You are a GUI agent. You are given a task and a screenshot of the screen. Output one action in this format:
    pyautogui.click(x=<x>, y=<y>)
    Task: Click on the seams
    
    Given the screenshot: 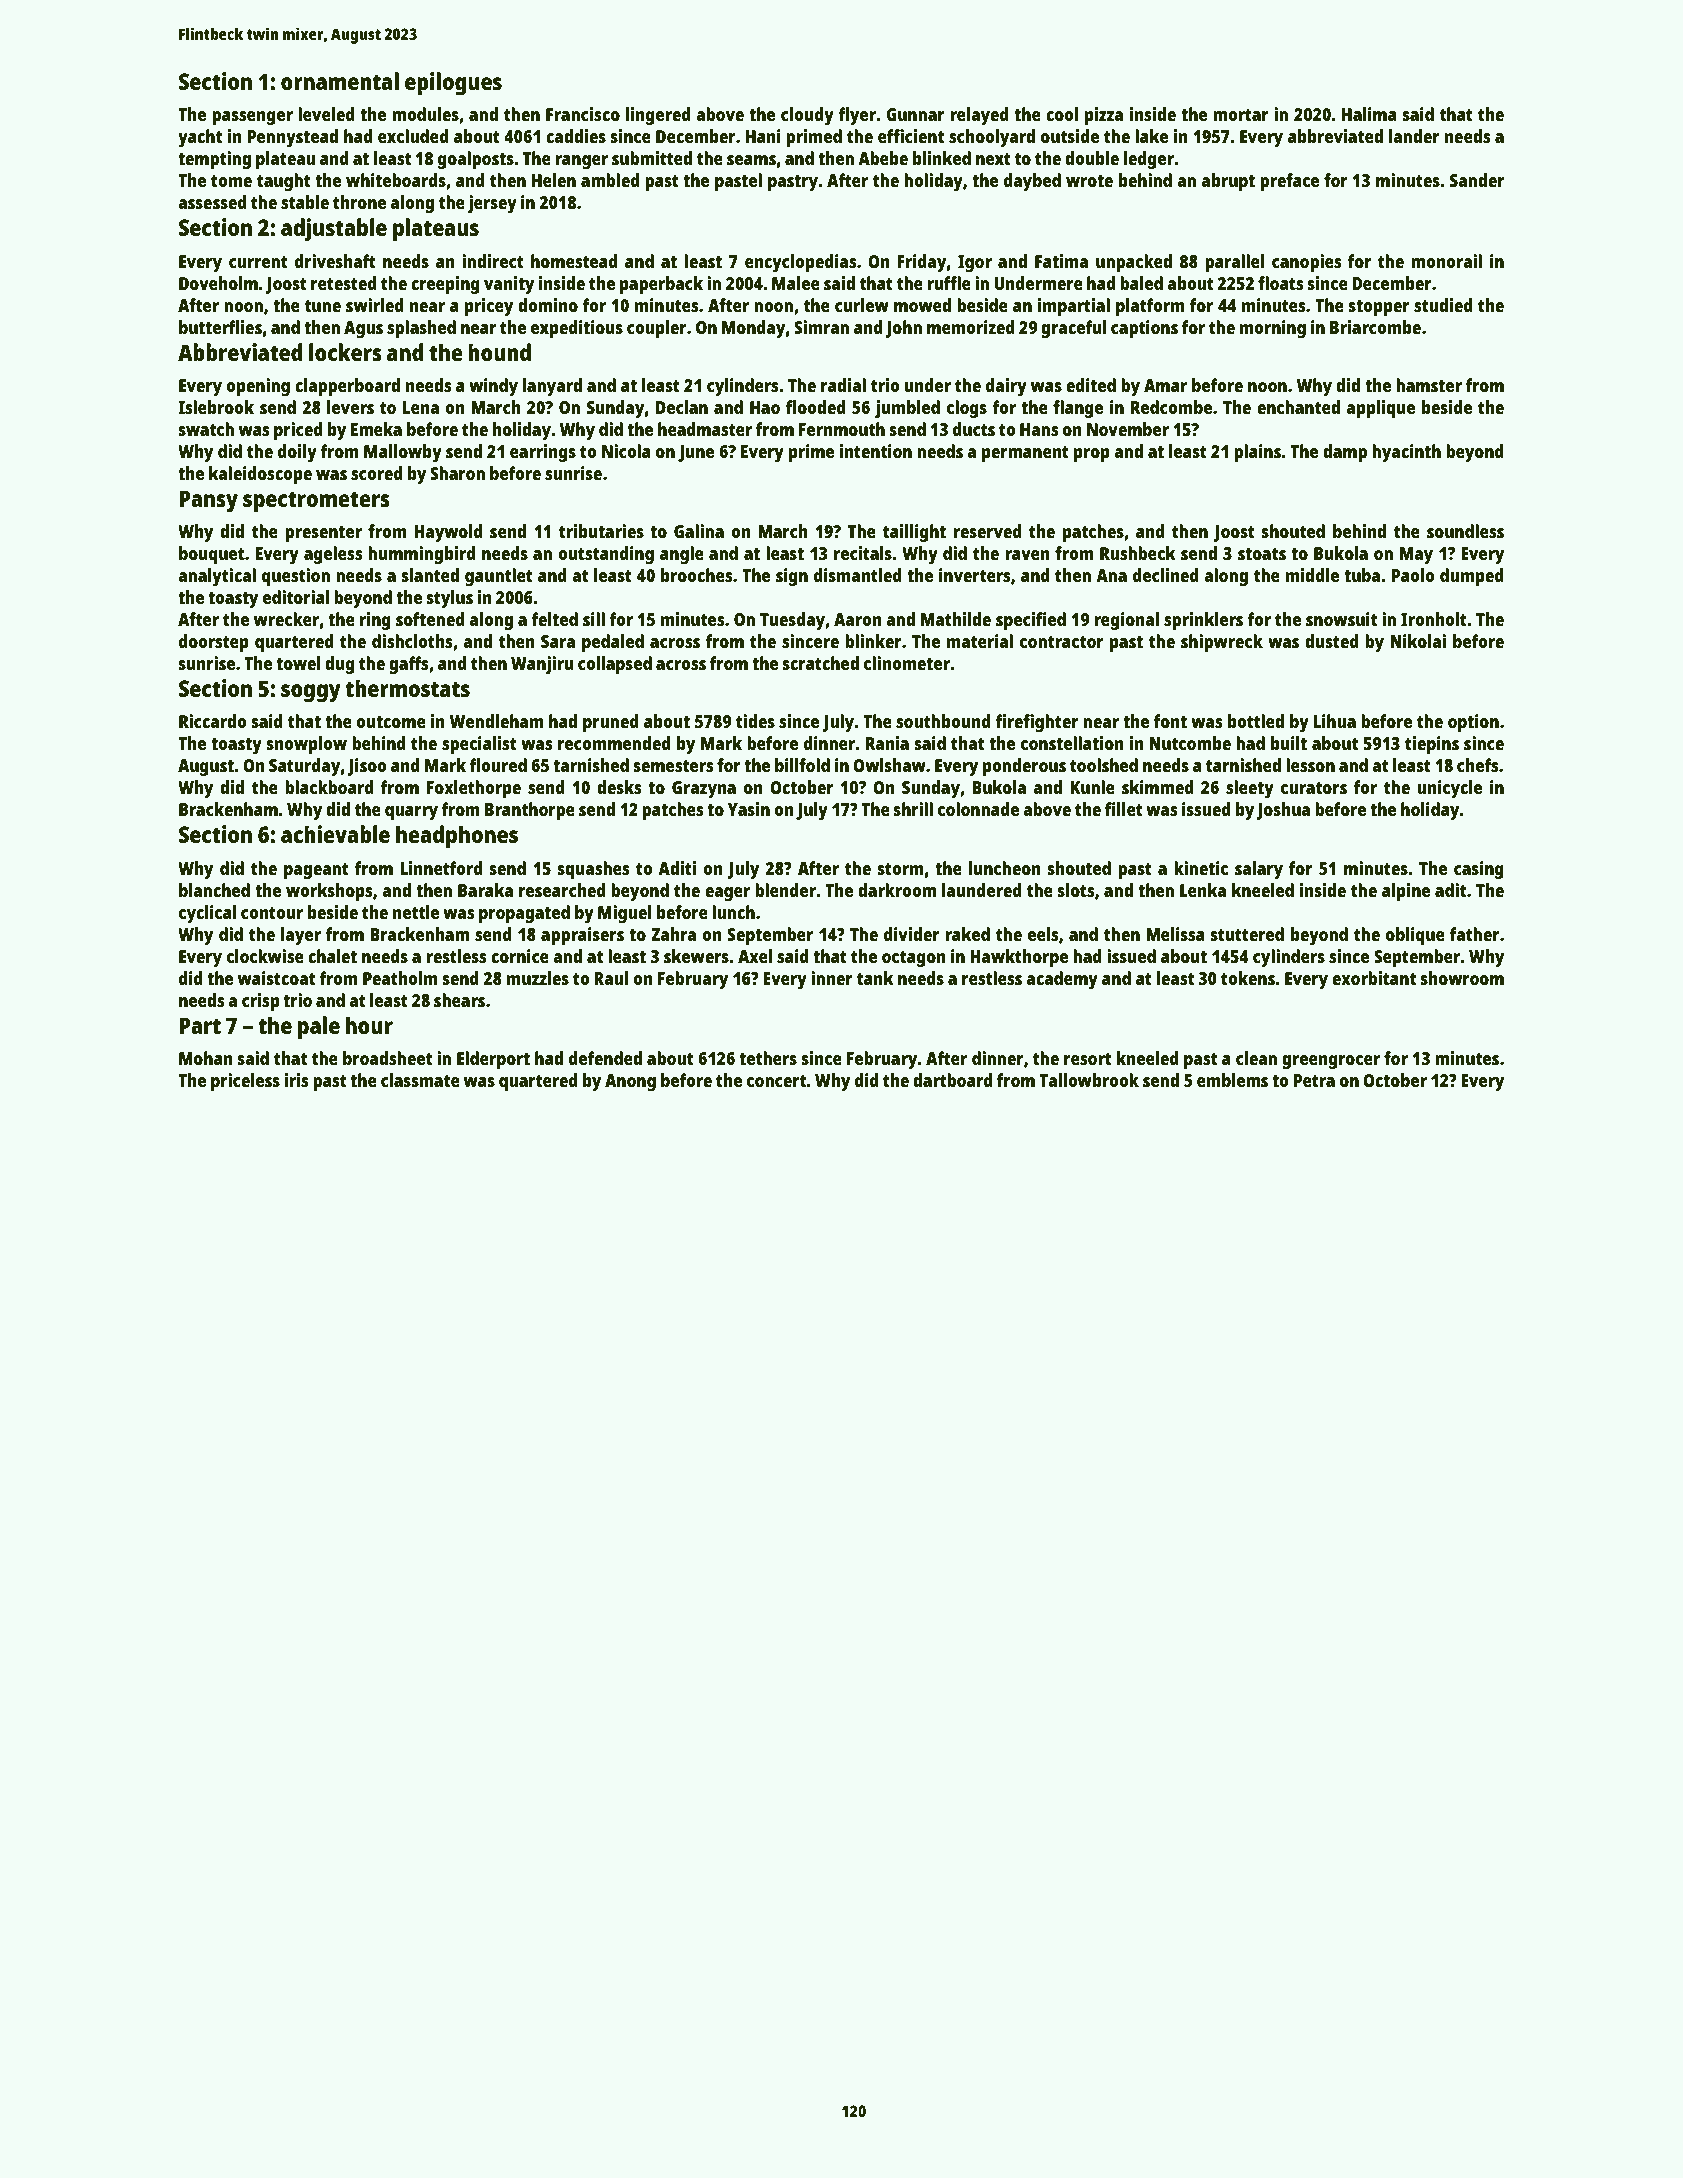 What is the action you would take?
    pyautogui.click(x=751, y=160)
